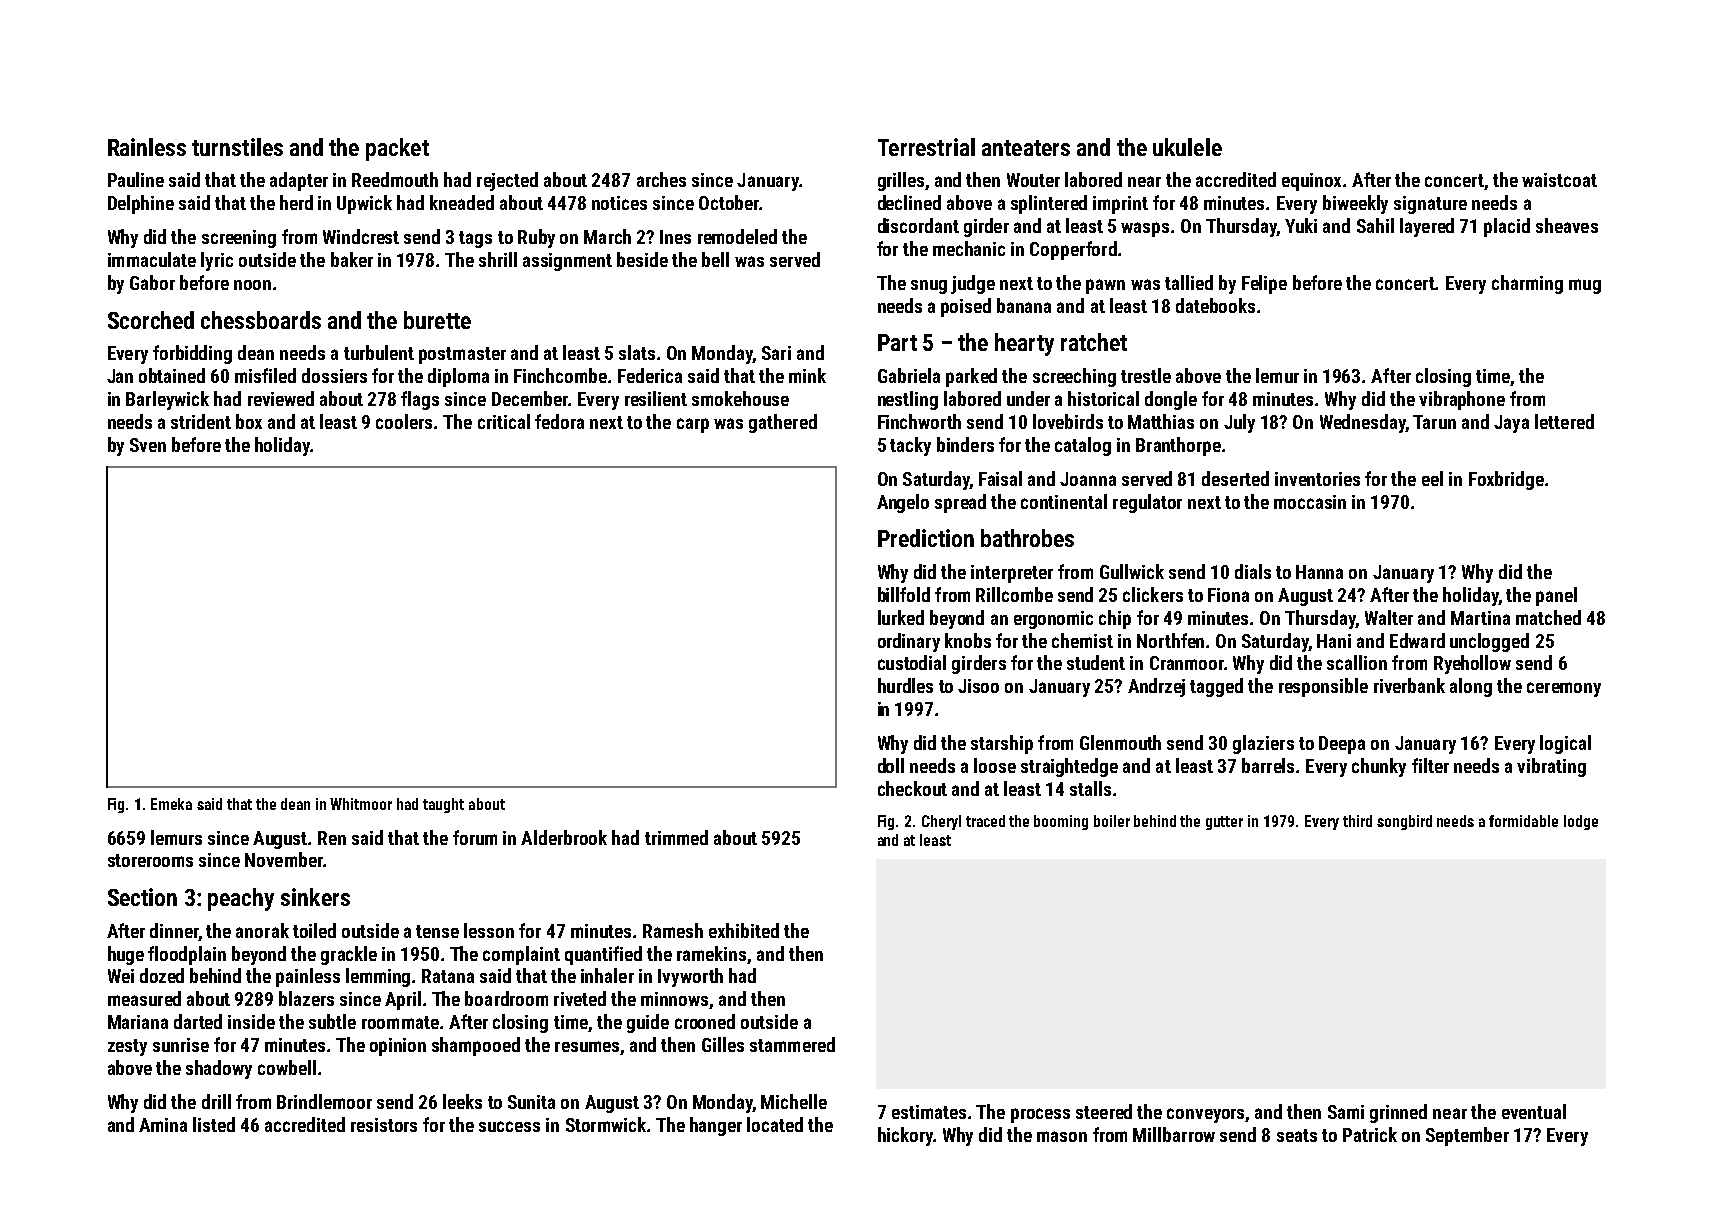  Describe the element at coordinates (1253, 571) in the image. I see `dials` at that location.
